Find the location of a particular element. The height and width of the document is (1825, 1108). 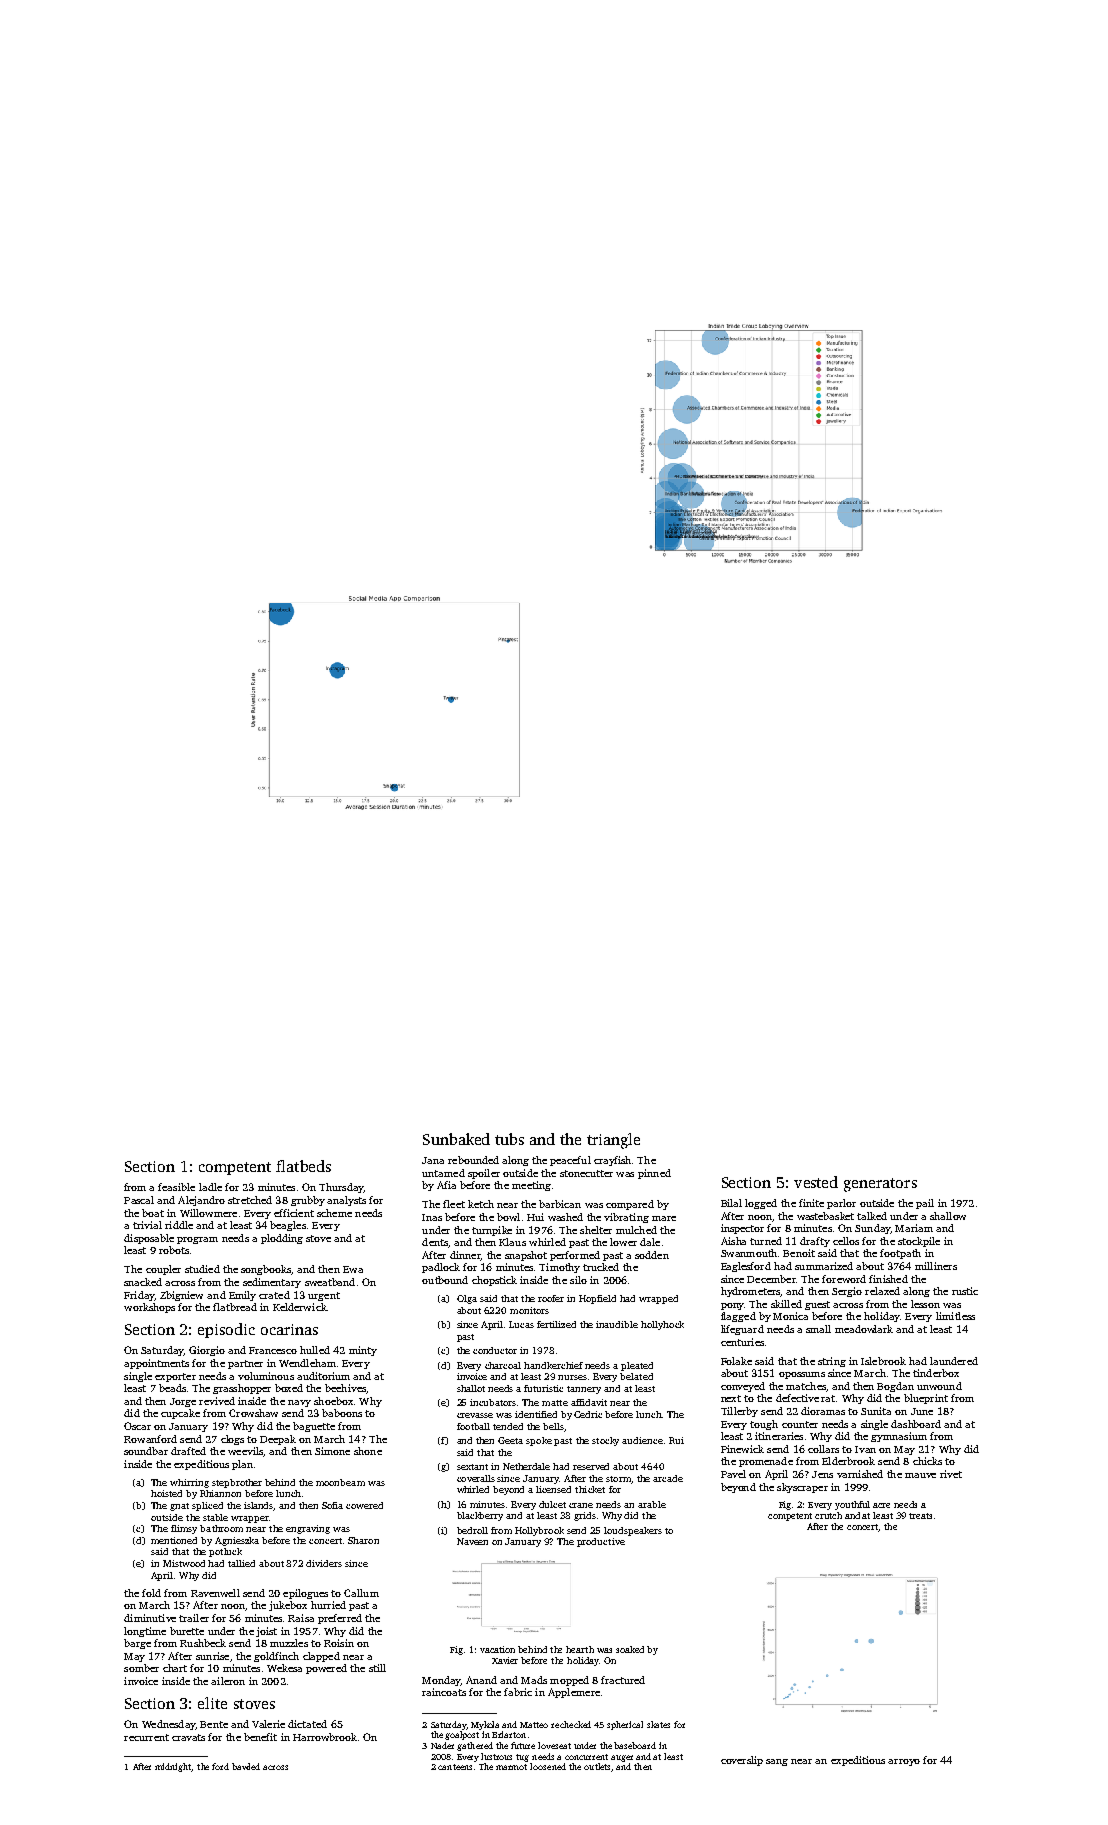

promenade is located at coordinates (766, 1462).
